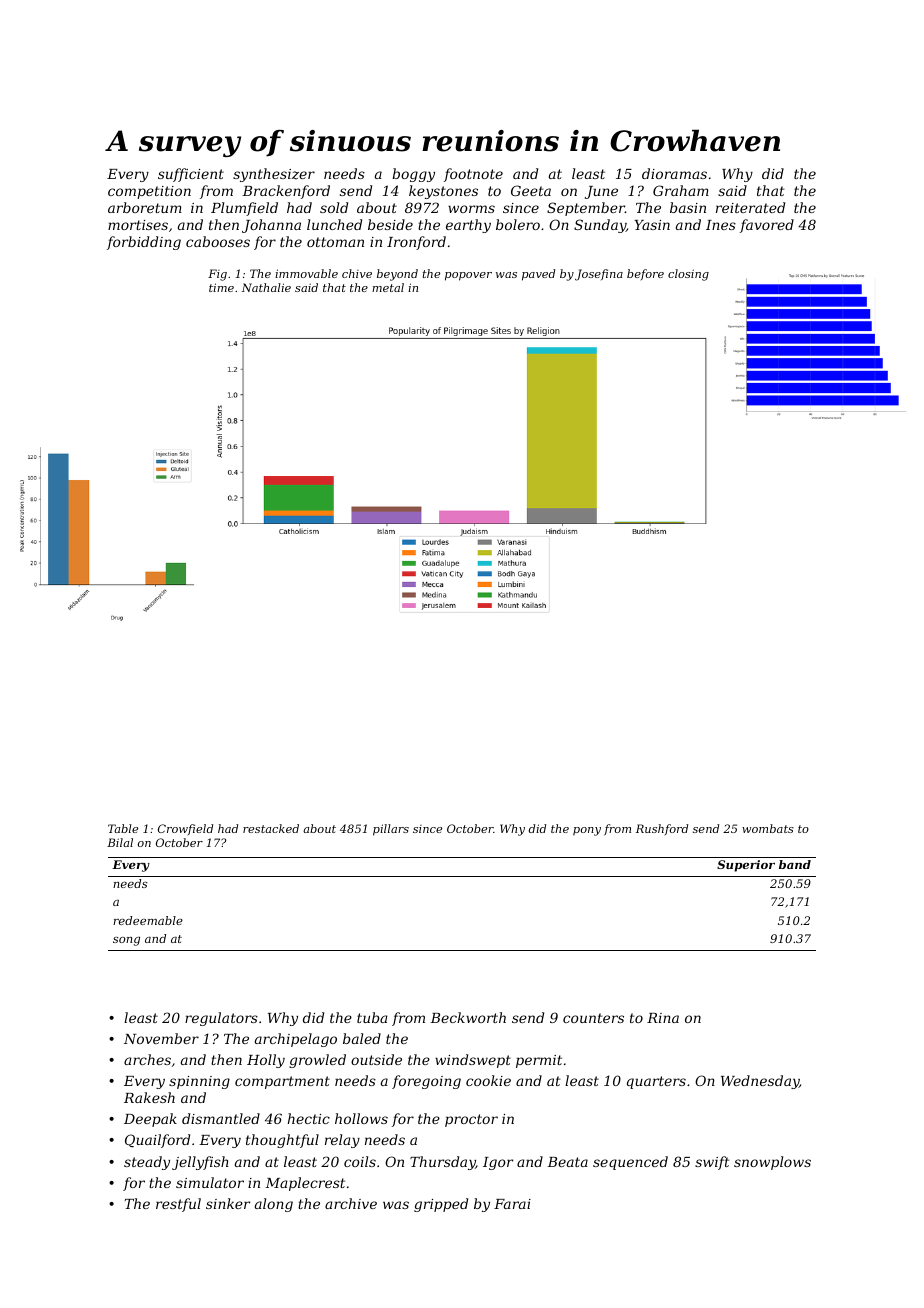  I want to click on song, so click(126, 941).
